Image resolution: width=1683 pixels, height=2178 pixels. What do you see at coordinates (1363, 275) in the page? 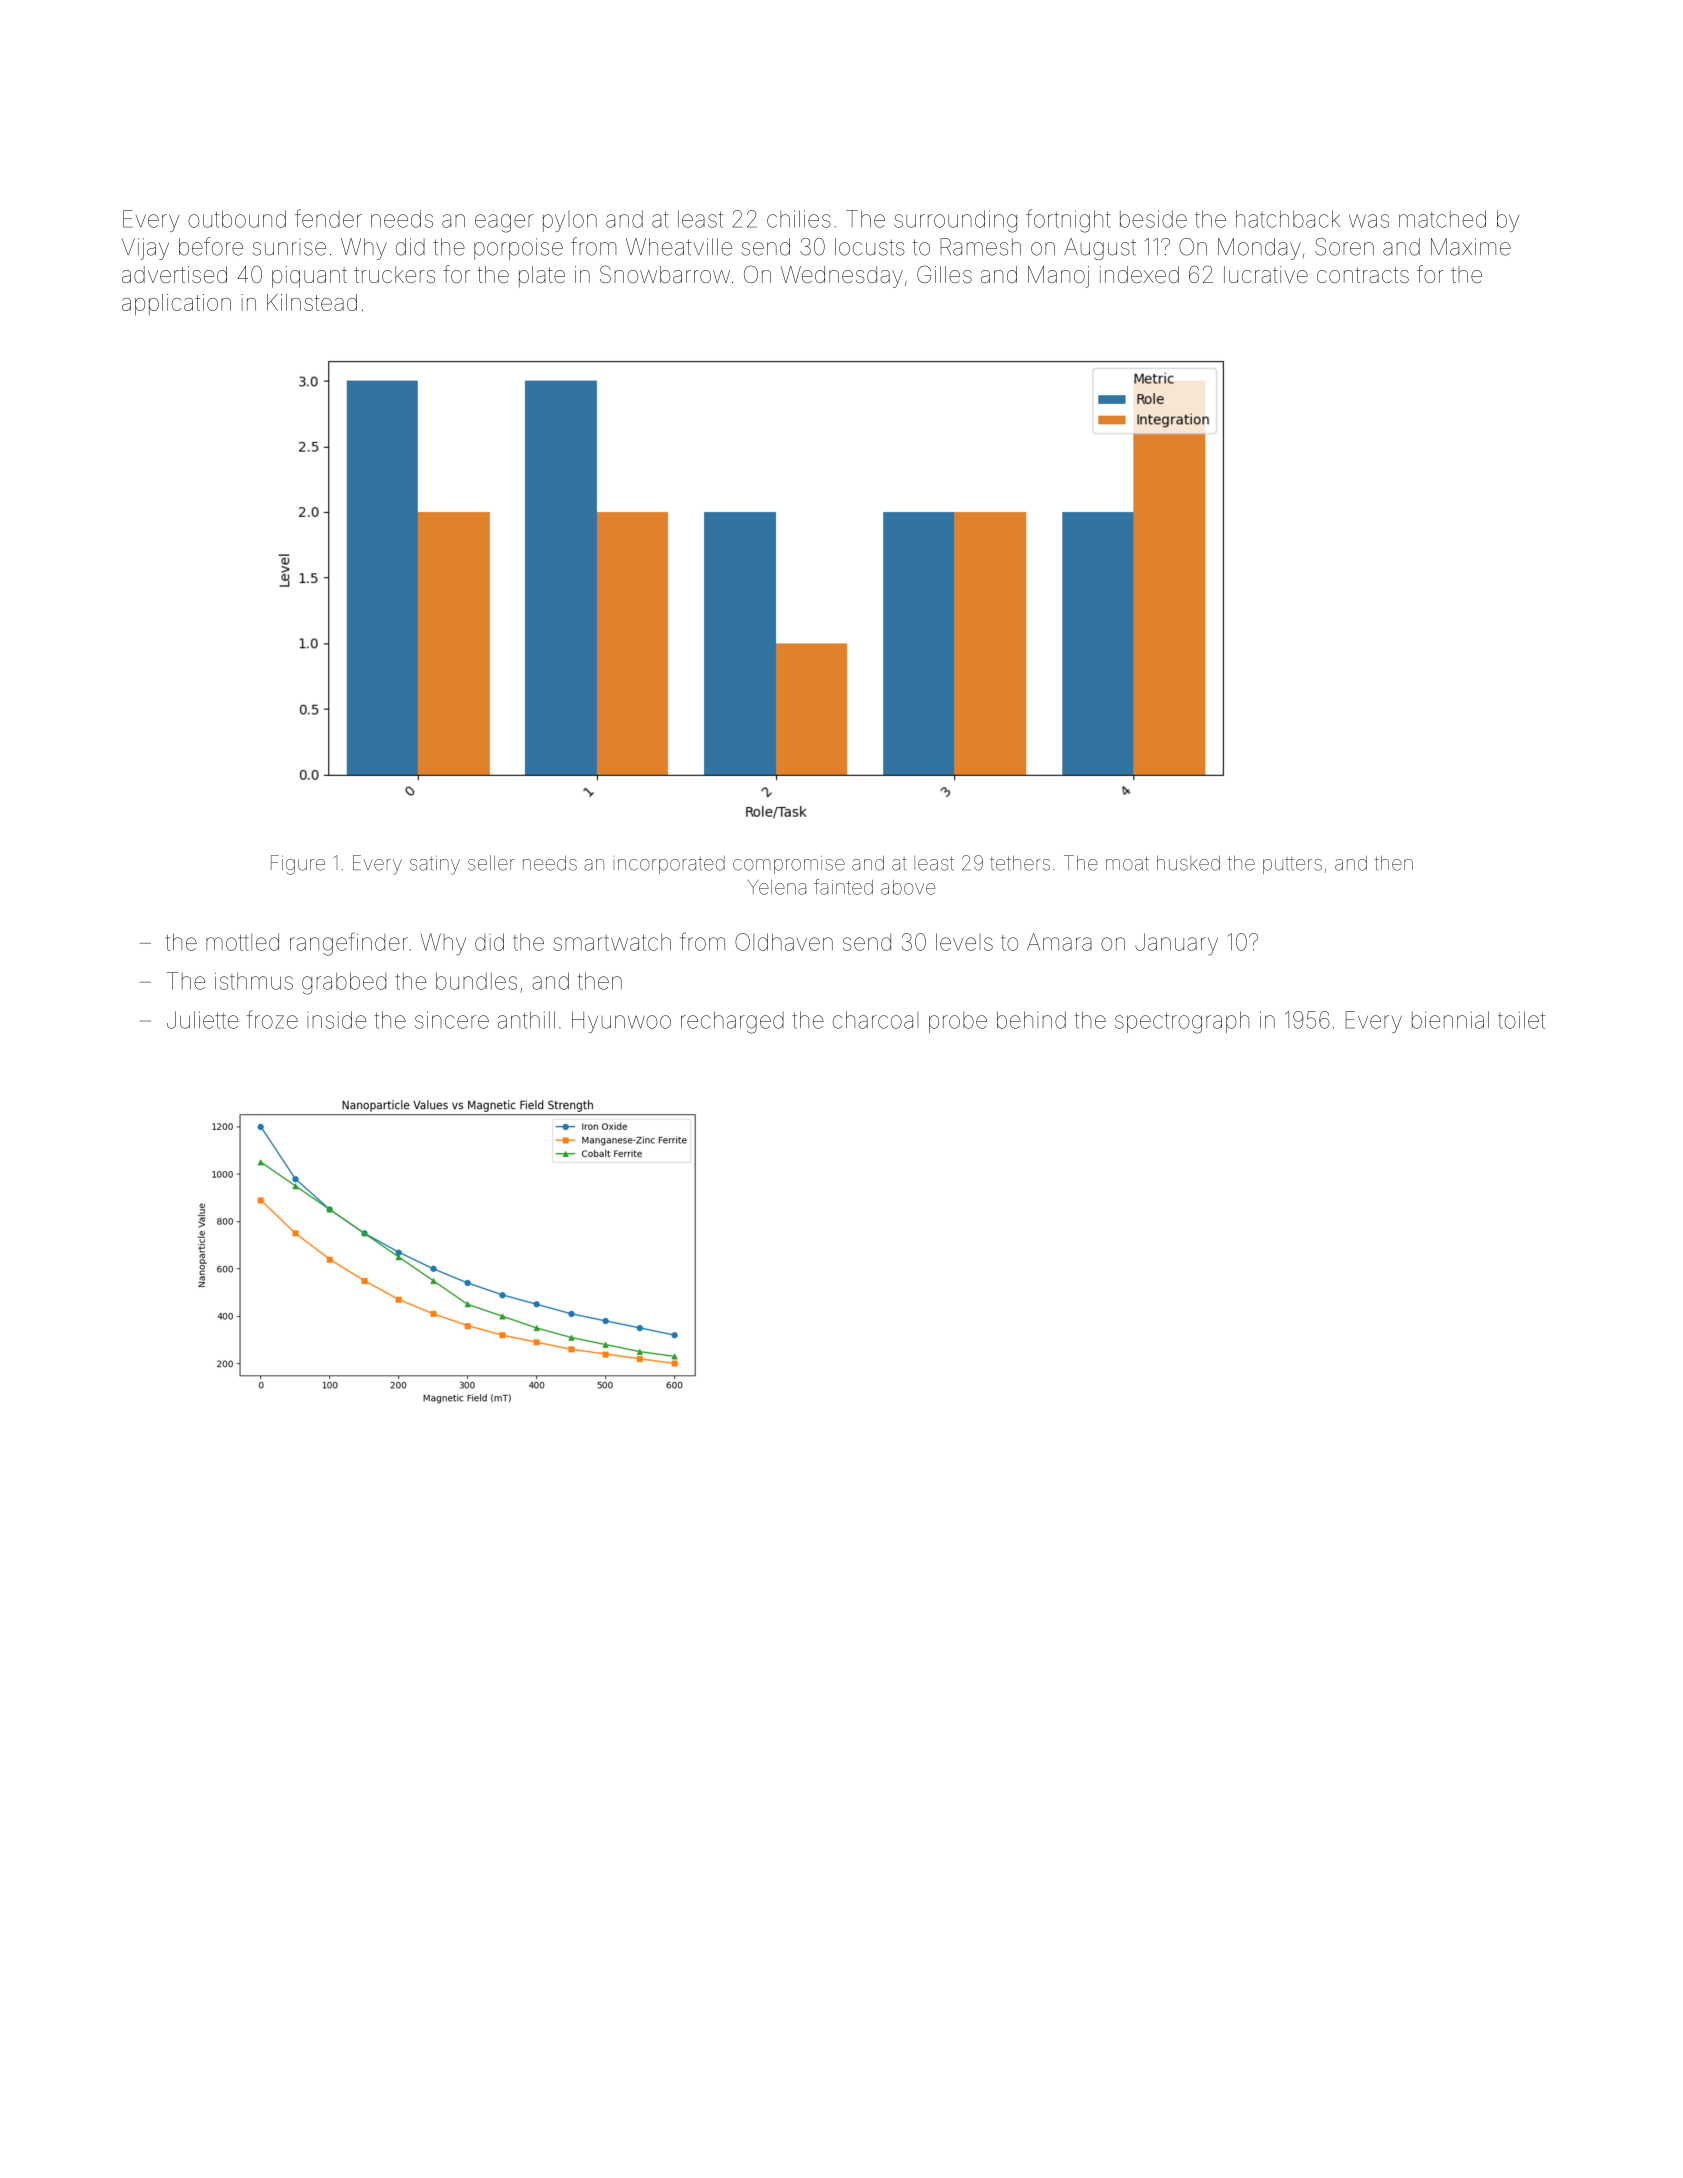
I see `contracts` at bounding box center [1363, 275].
